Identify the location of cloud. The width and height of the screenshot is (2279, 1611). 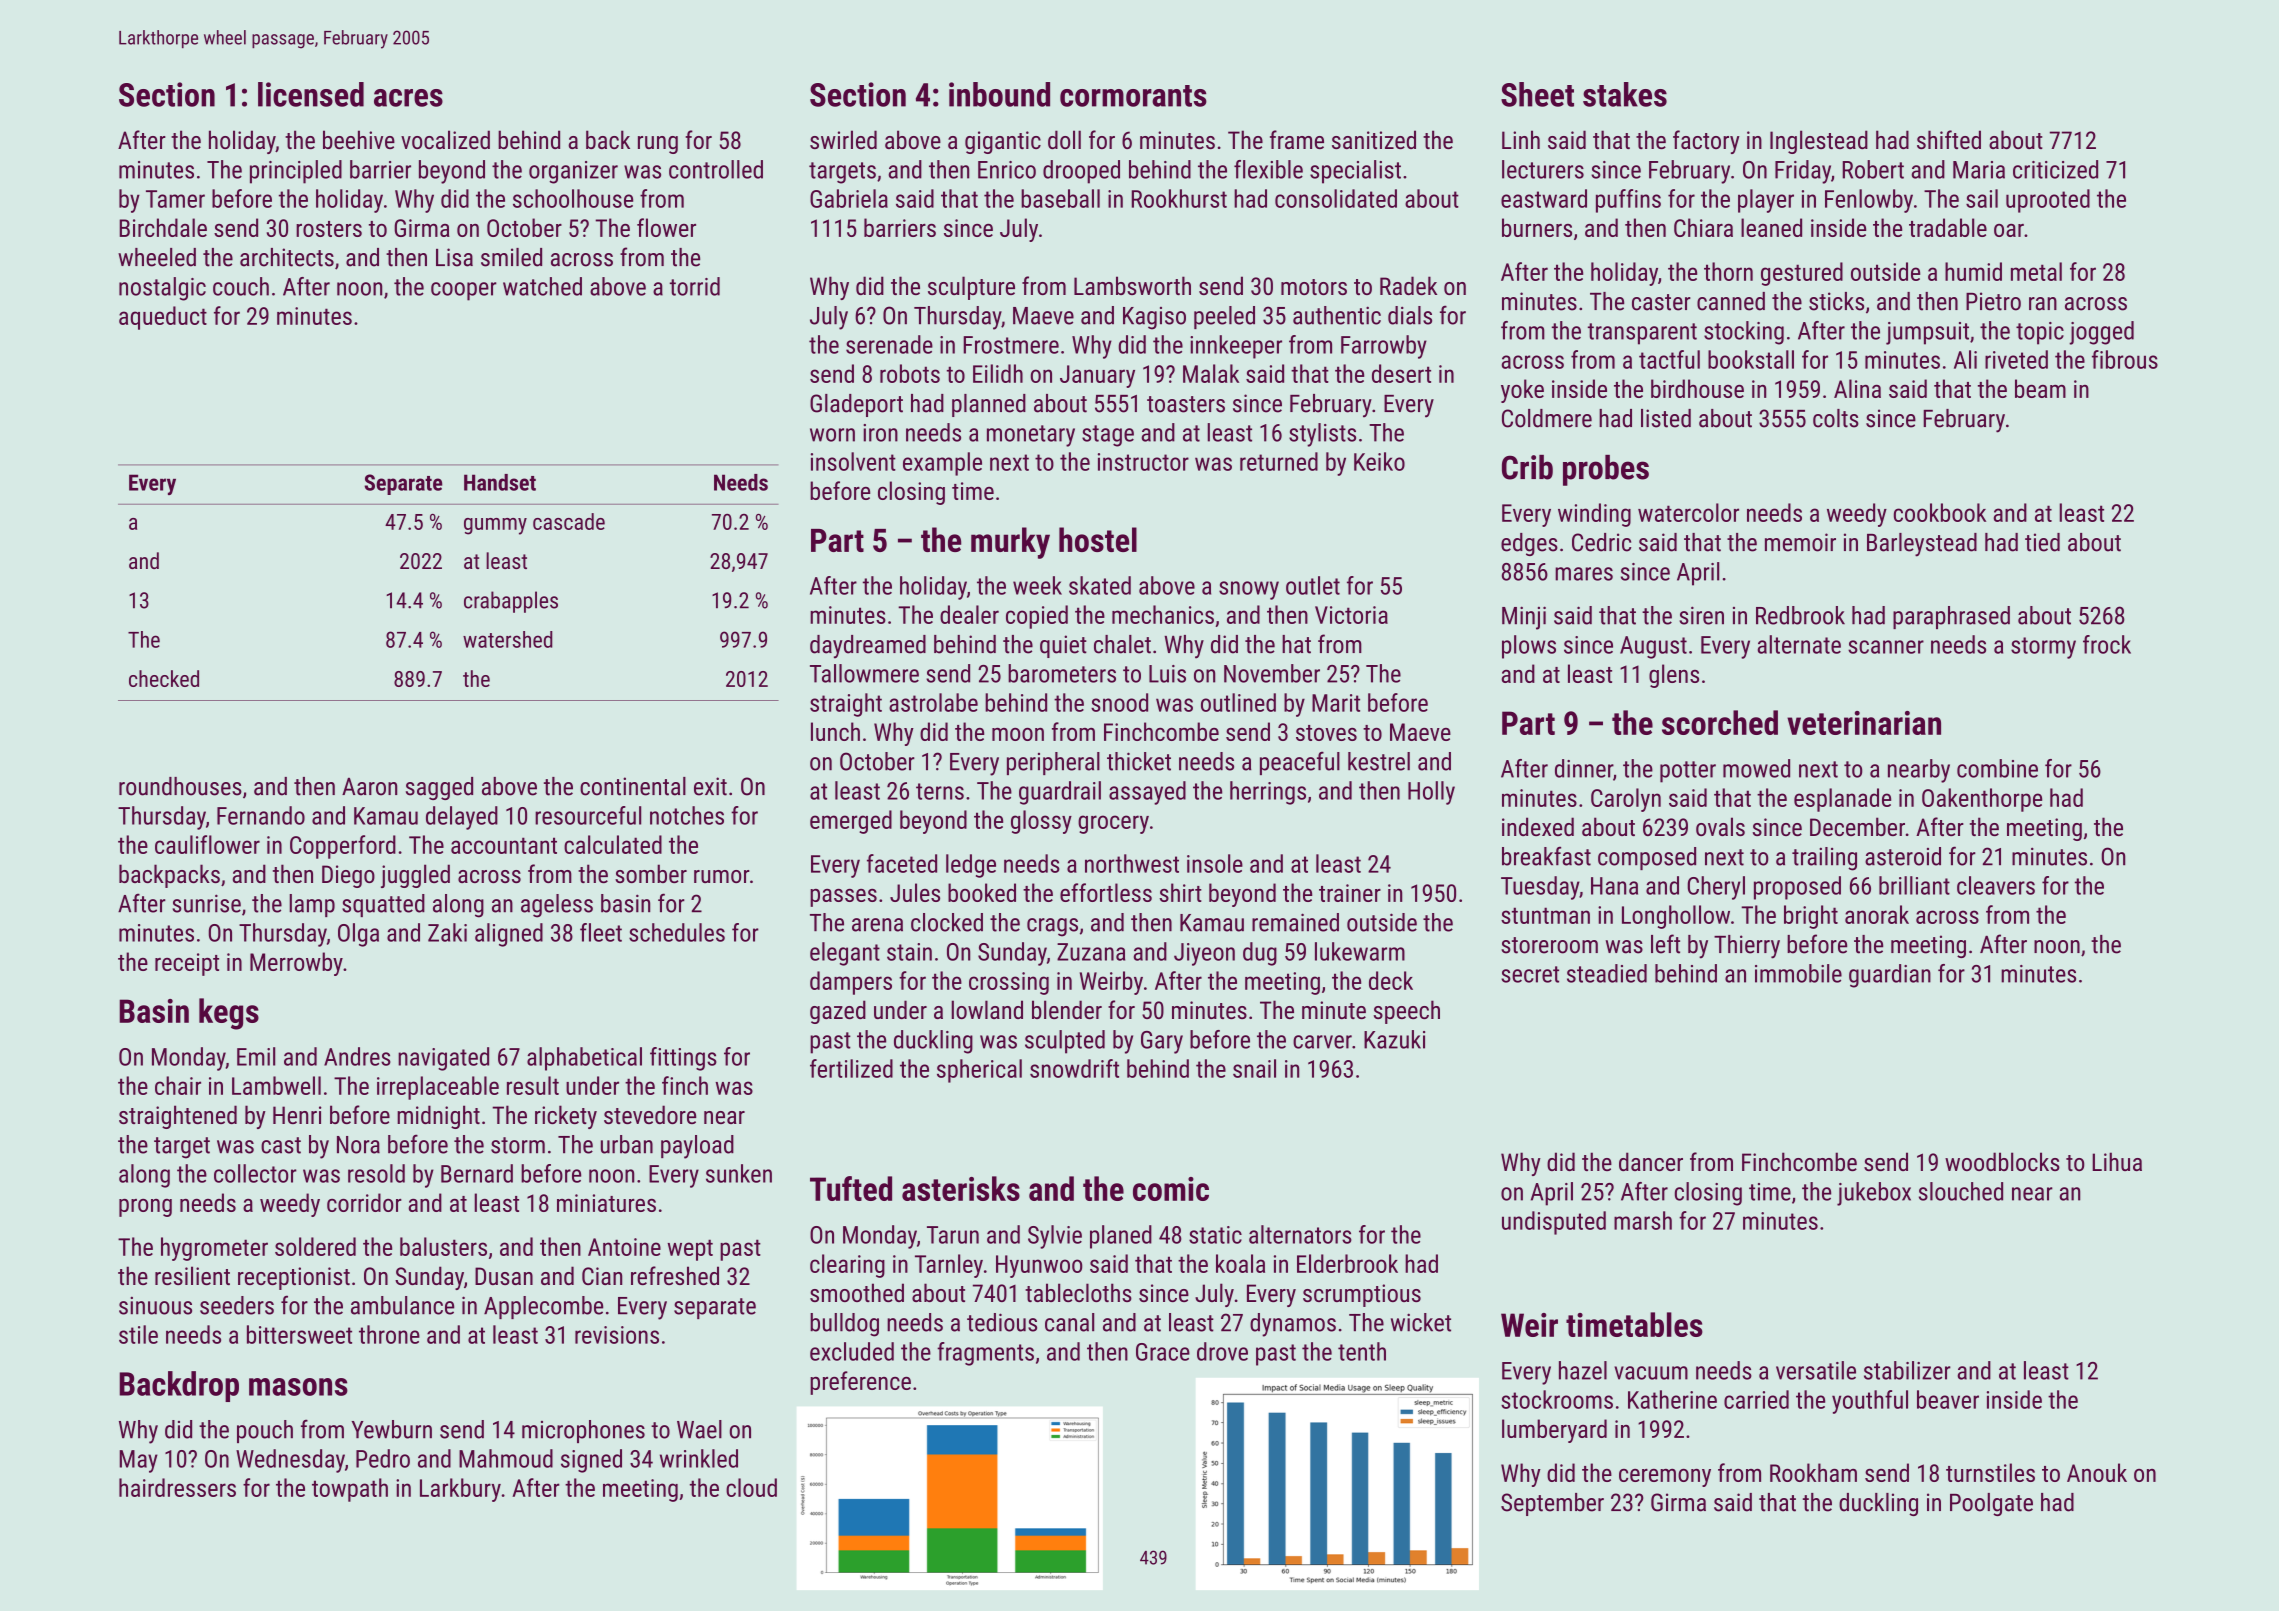
(751, 1487).
